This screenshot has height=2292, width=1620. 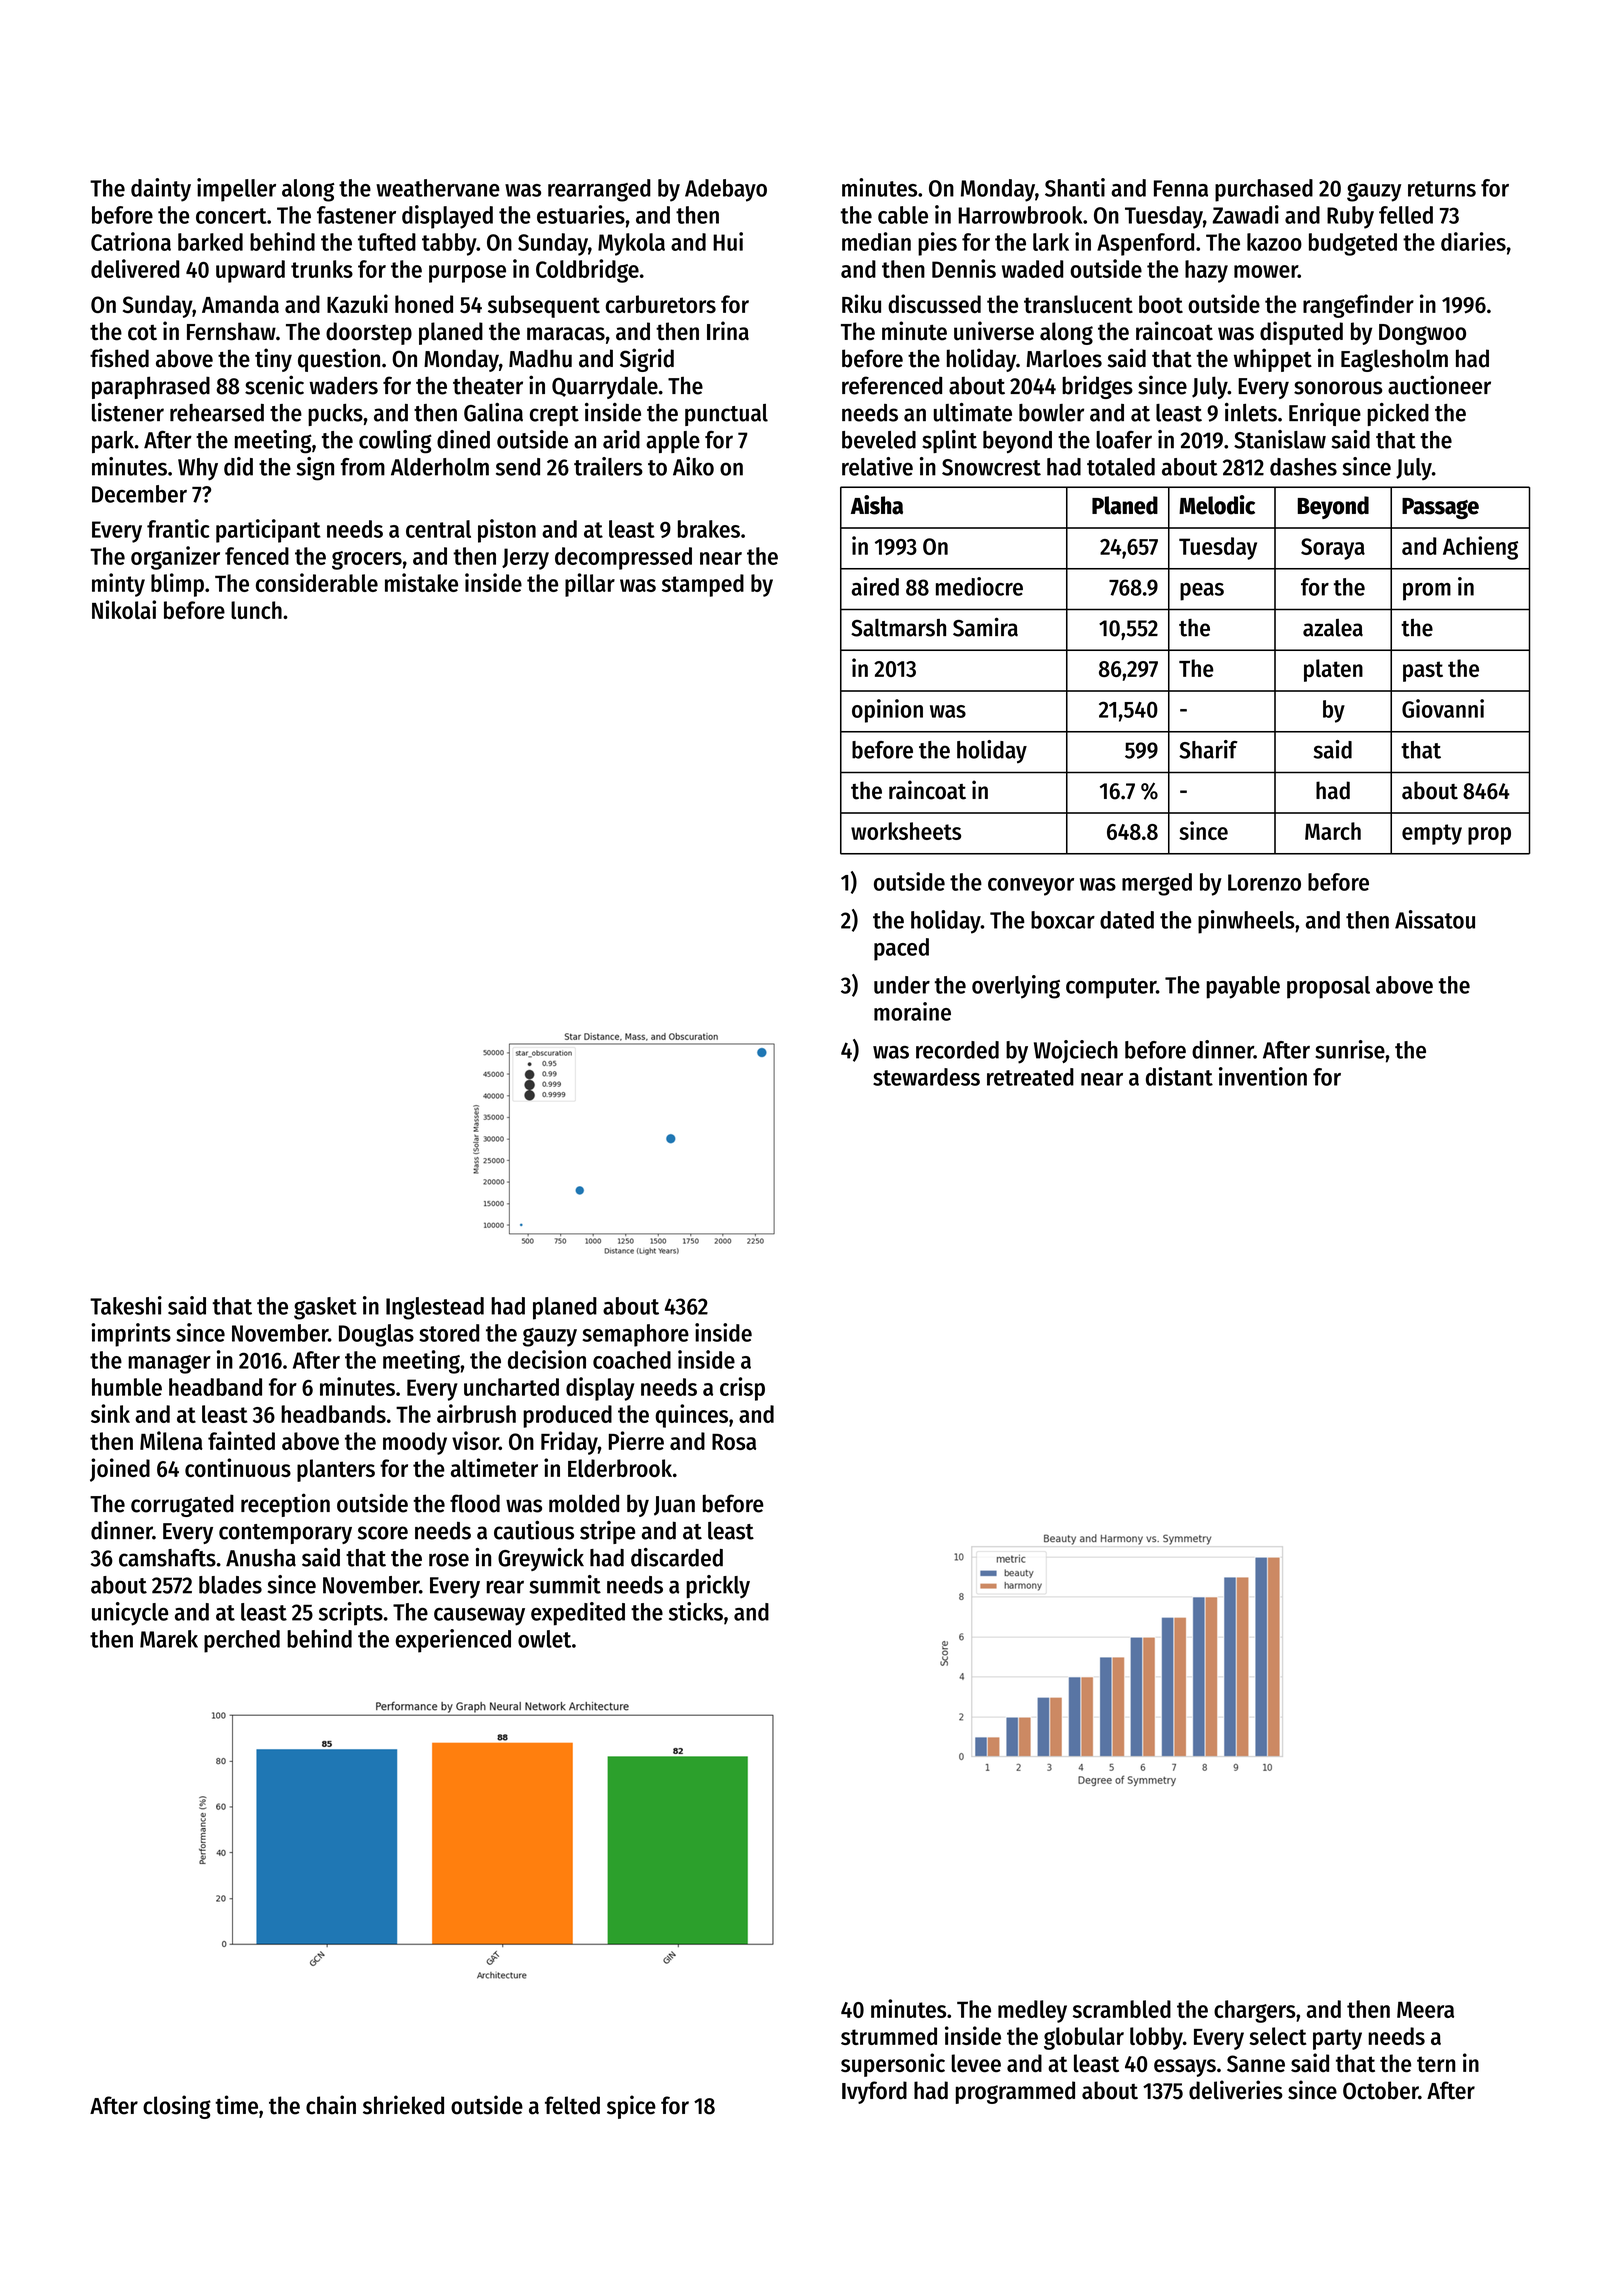 What do you see at coordinates (874, 2092) in the screenshot?
I see `Ivyford` at bounding box center [874, 2092].
